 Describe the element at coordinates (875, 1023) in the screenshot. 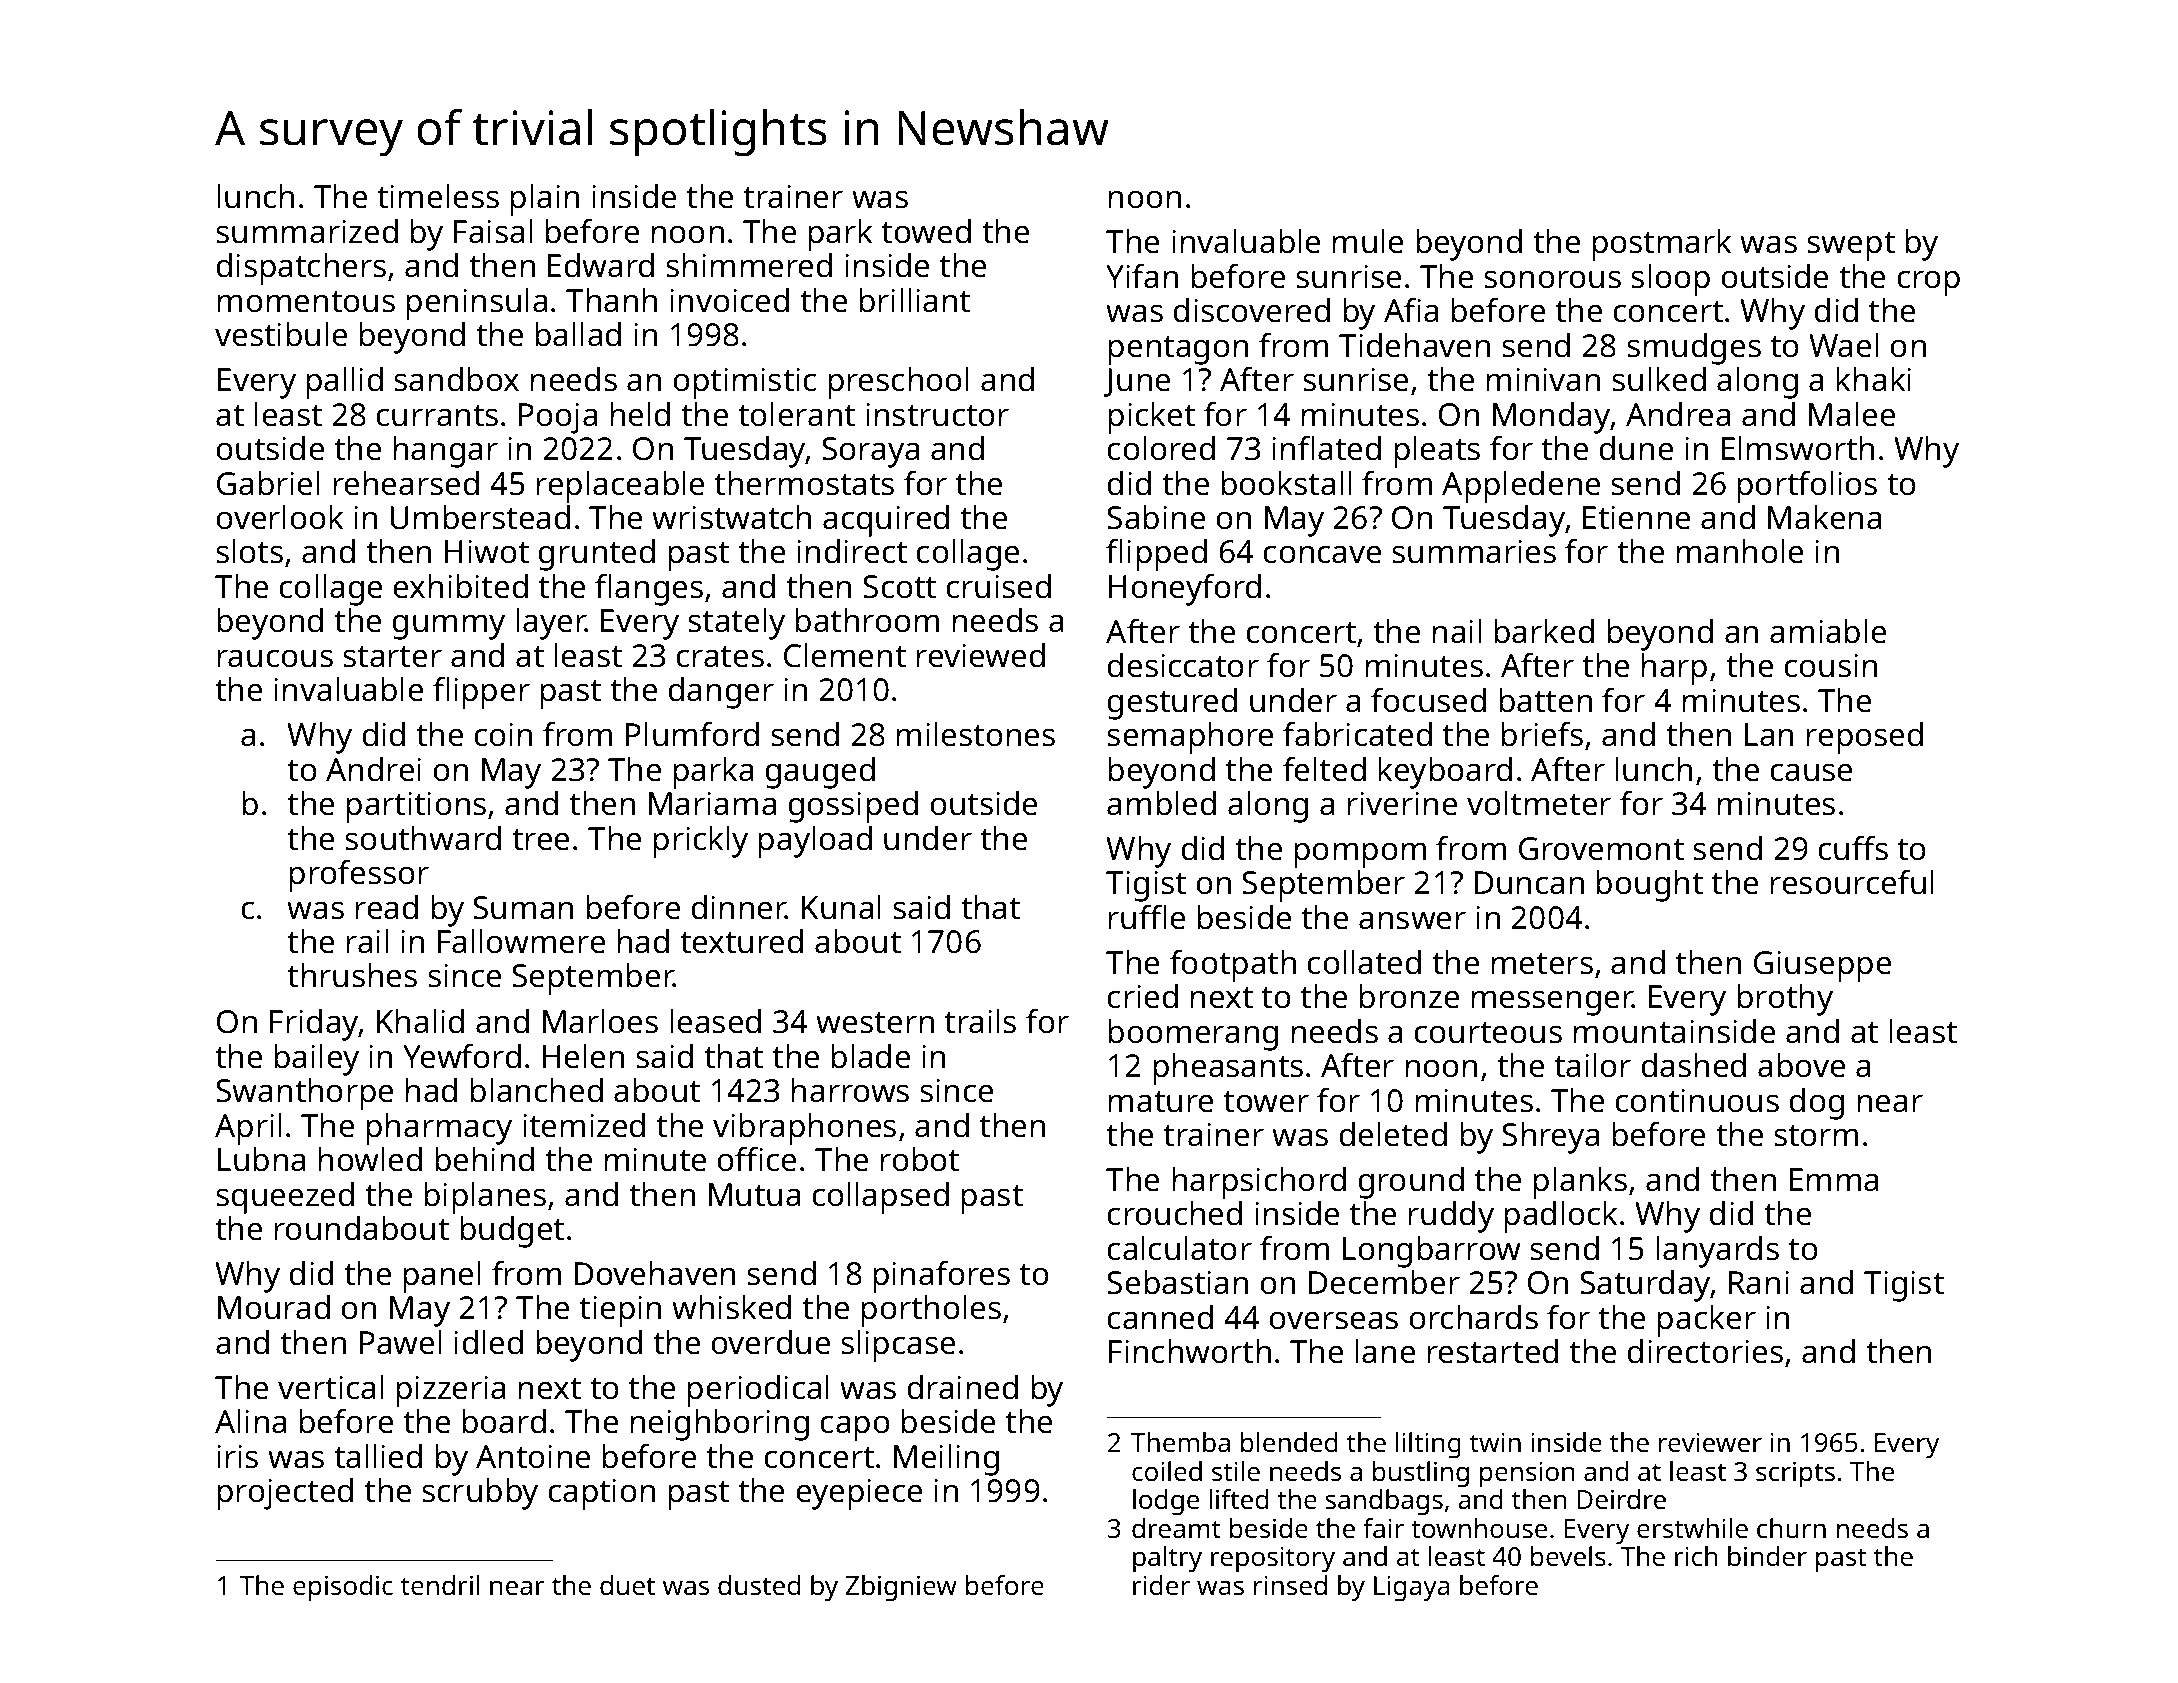

I see `western` at that location.
